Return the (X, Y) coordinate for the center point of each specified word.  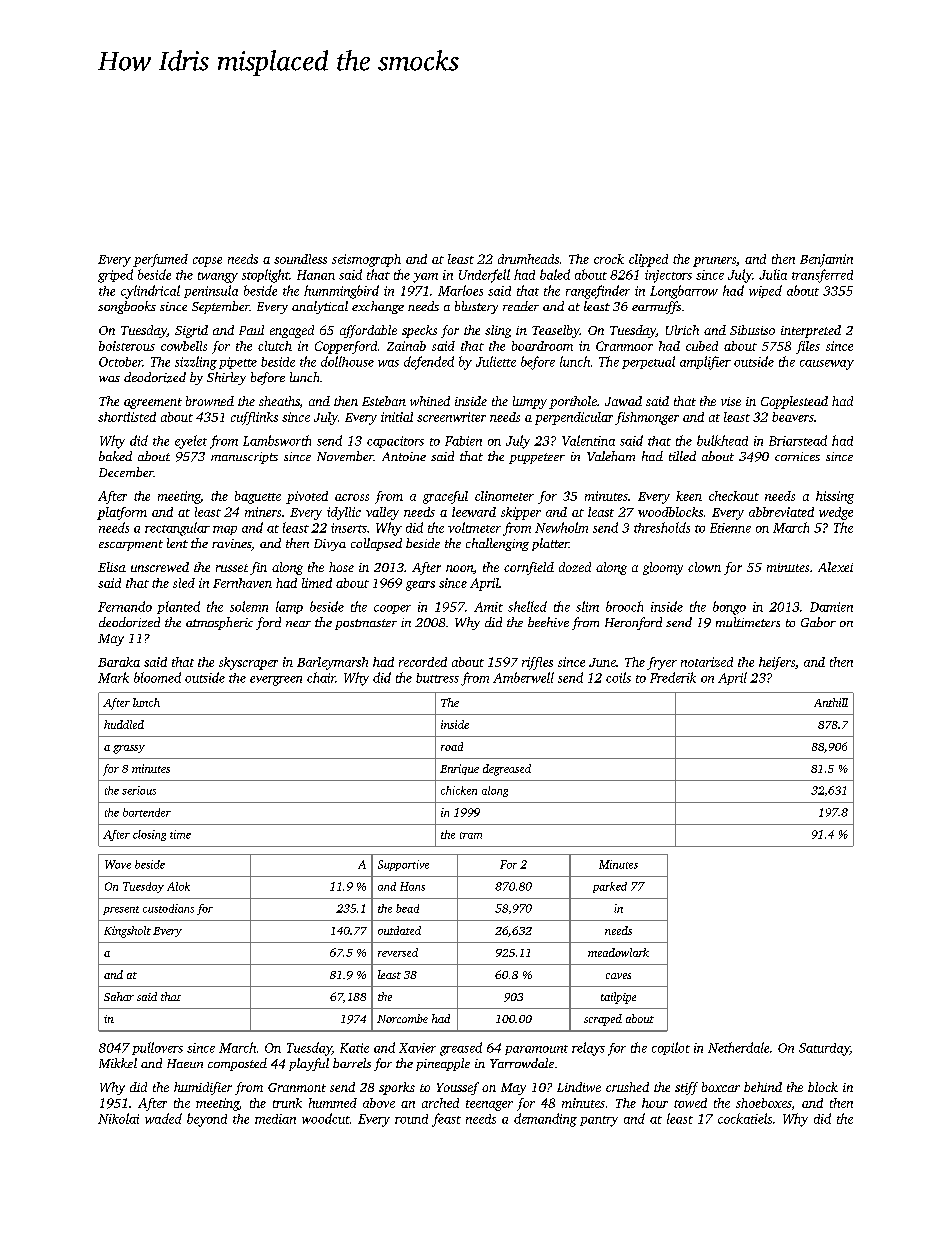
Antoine (404, 456)
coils (618, 677)
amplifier (705, 363)
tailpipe (618, 998)
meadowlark (618, 952)
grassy (129, 749)
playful (309, 1064)
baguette (258, 497)
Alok (178, 886)
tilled (682, 456)
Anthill (831, 702)
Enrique (459, 769)
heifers (777, 663)
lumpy (530, 402)
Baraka (119, 662)
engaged (292, 331)
